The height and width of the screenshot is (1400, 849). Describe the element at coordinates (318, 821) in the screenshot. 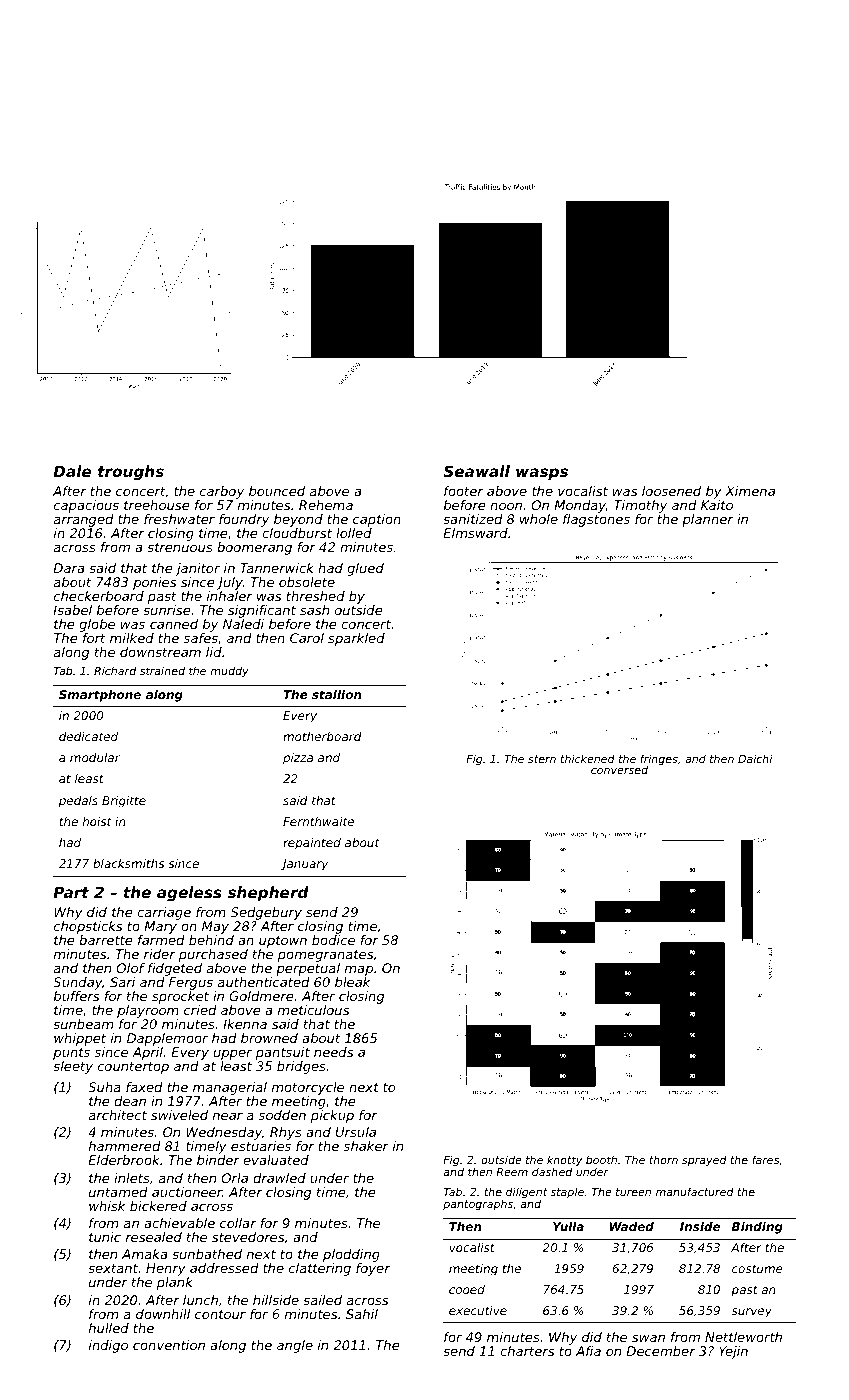

I see `Fernthwaite` at that location.
